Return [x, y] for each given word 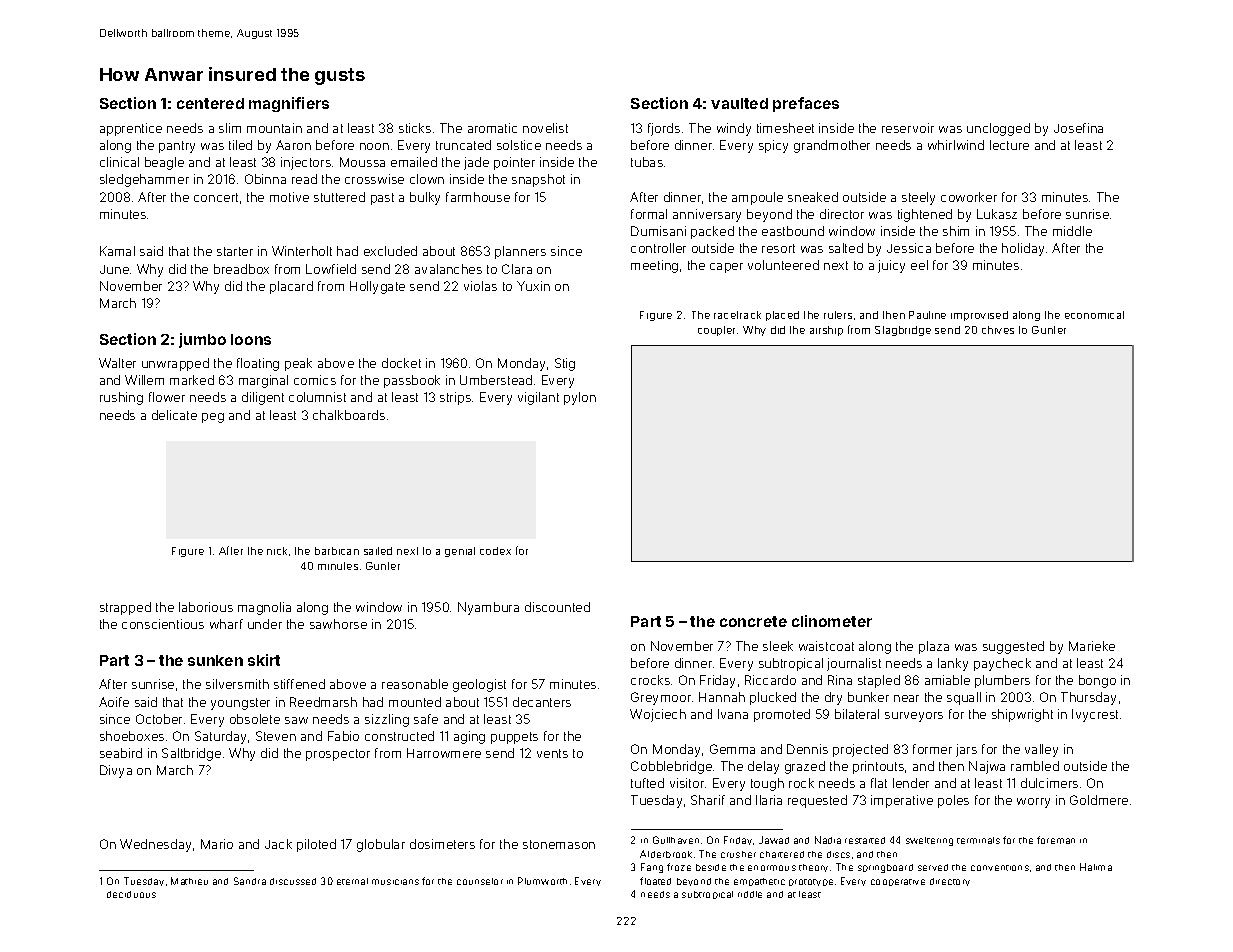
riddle [750, 894]
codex [495, 551]
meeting [654, 266]
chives [998, 330]
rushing [121, 398]
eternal [352, 881]
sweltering [929, 841]
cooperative [898, 882]
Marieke [1092, 646]
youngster [240, 704]
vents [552, 753]
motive [289, 197]
